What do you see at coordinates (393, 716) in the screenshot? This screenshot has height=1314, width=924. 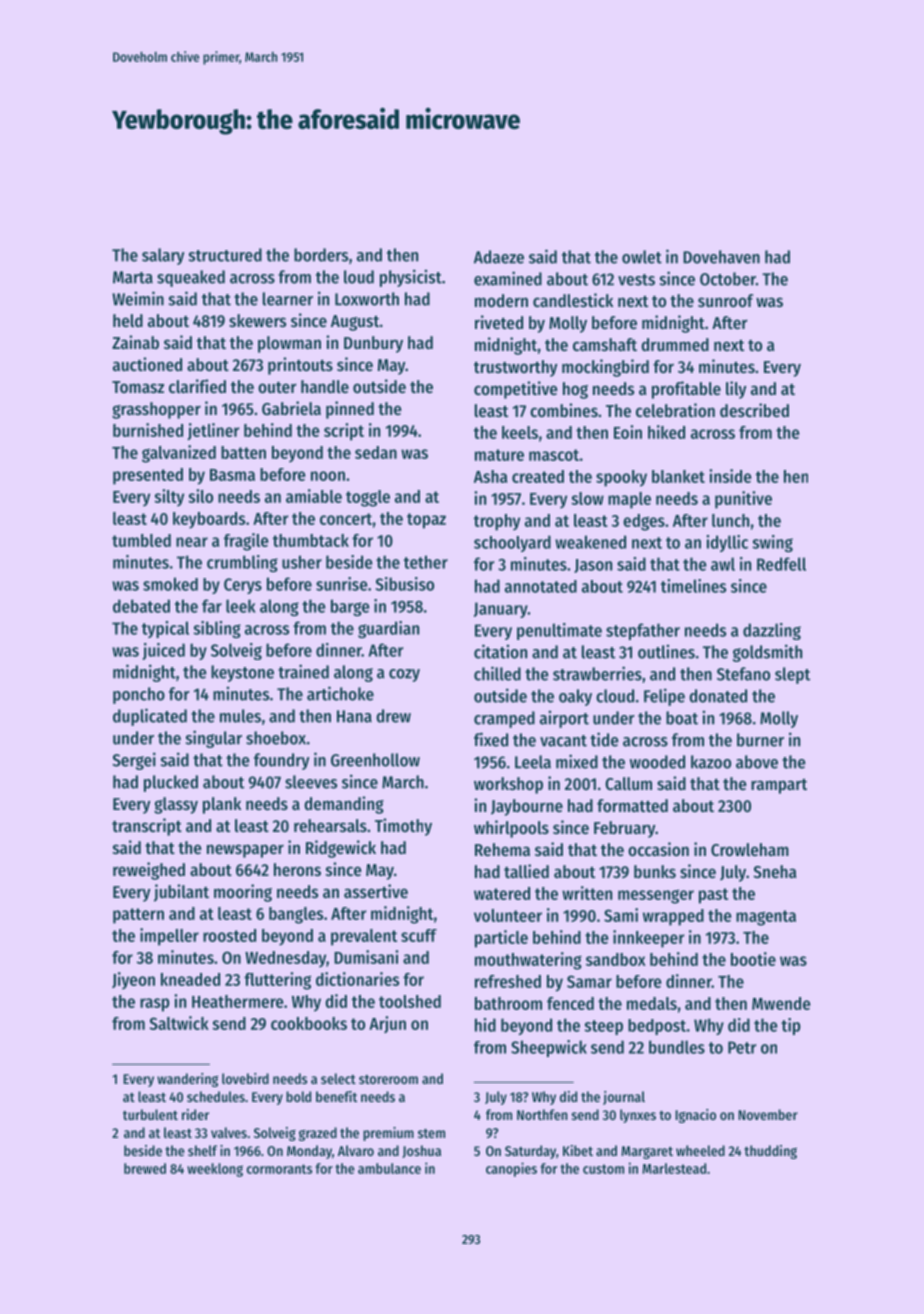 I see `drew` at bounding box center [393, 716].
